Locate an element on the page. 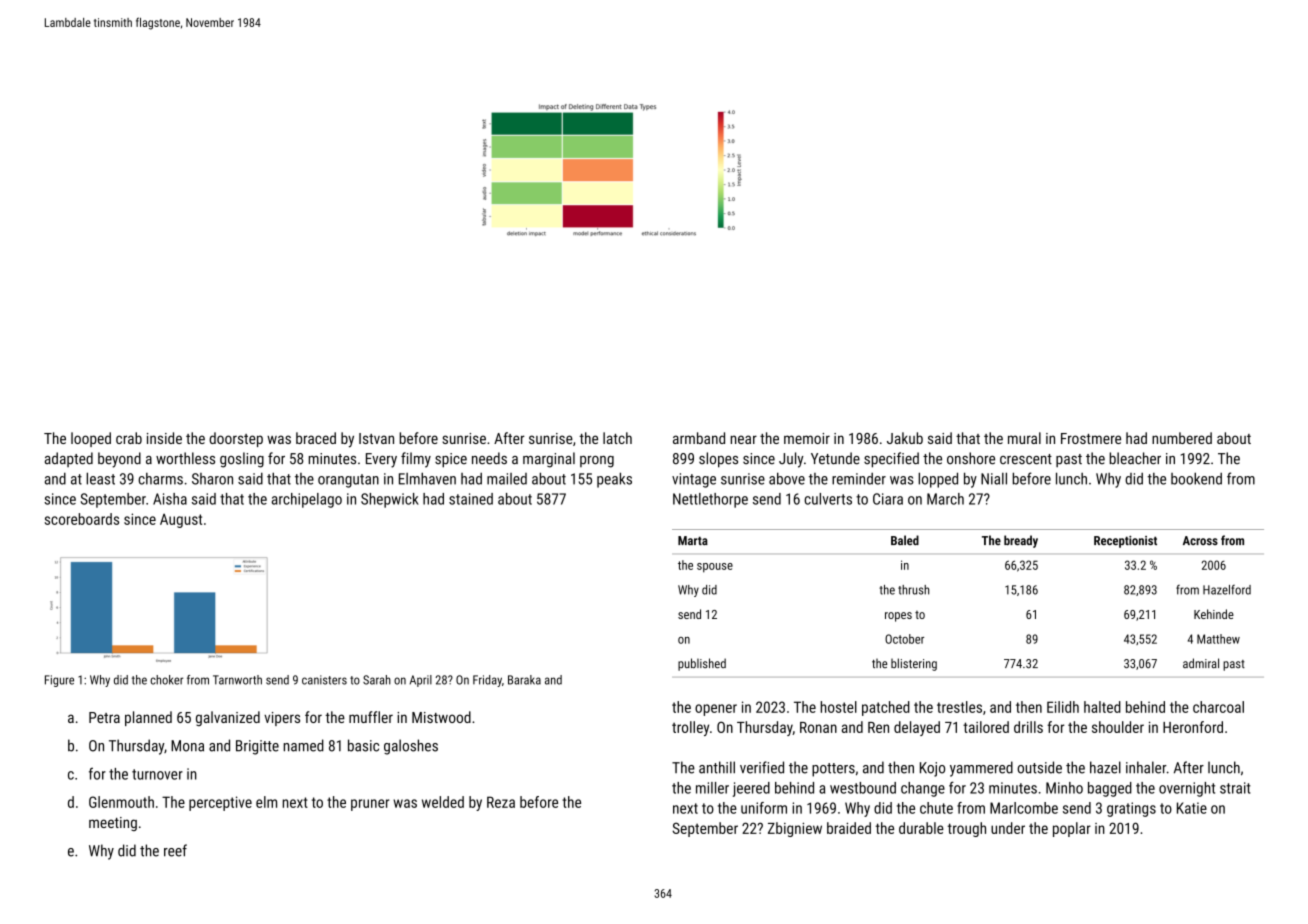  Receptionist is located at coordinates (1125, 542).
